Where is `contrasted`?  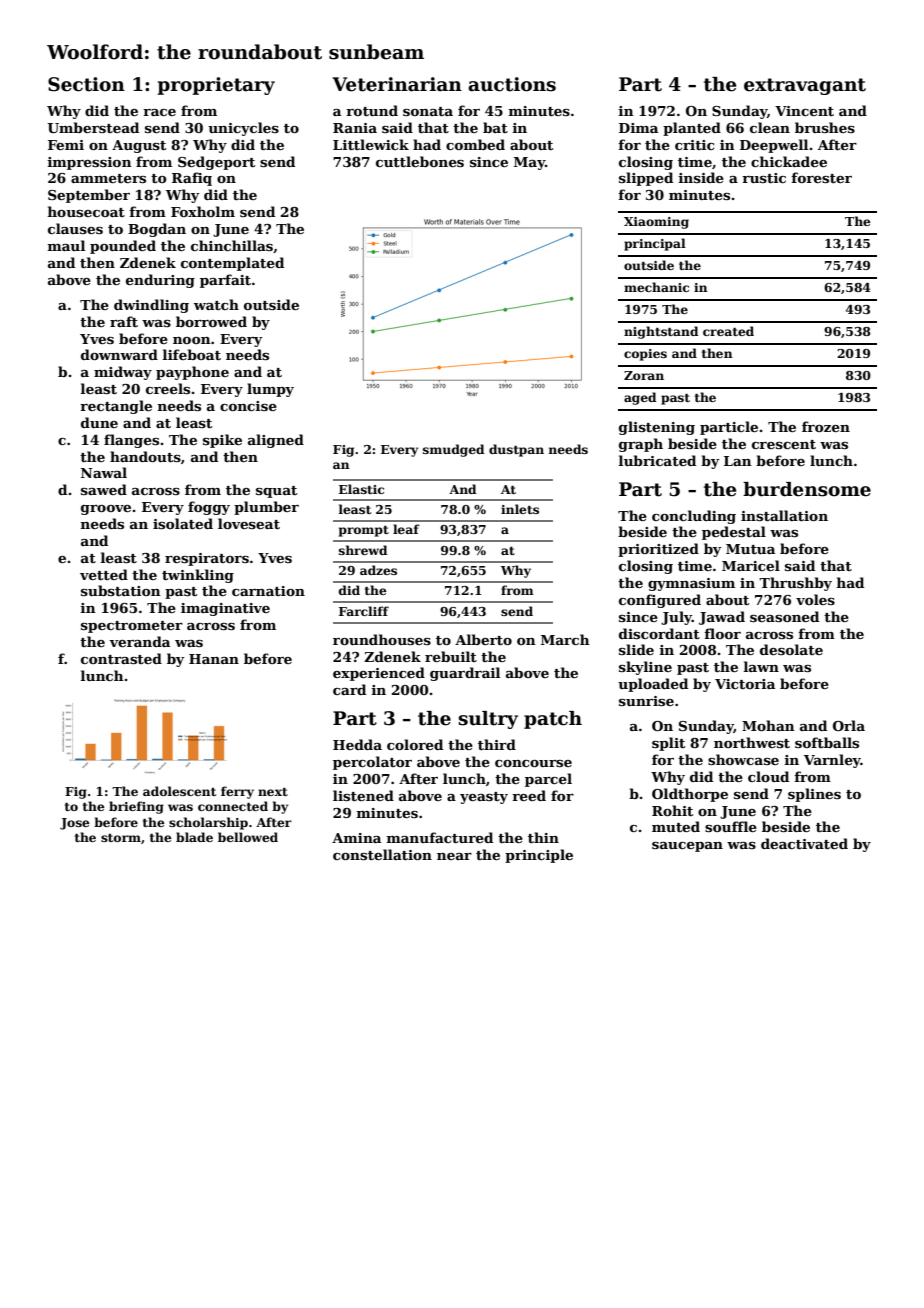 contrasted is located at coordinates (121, 658).
